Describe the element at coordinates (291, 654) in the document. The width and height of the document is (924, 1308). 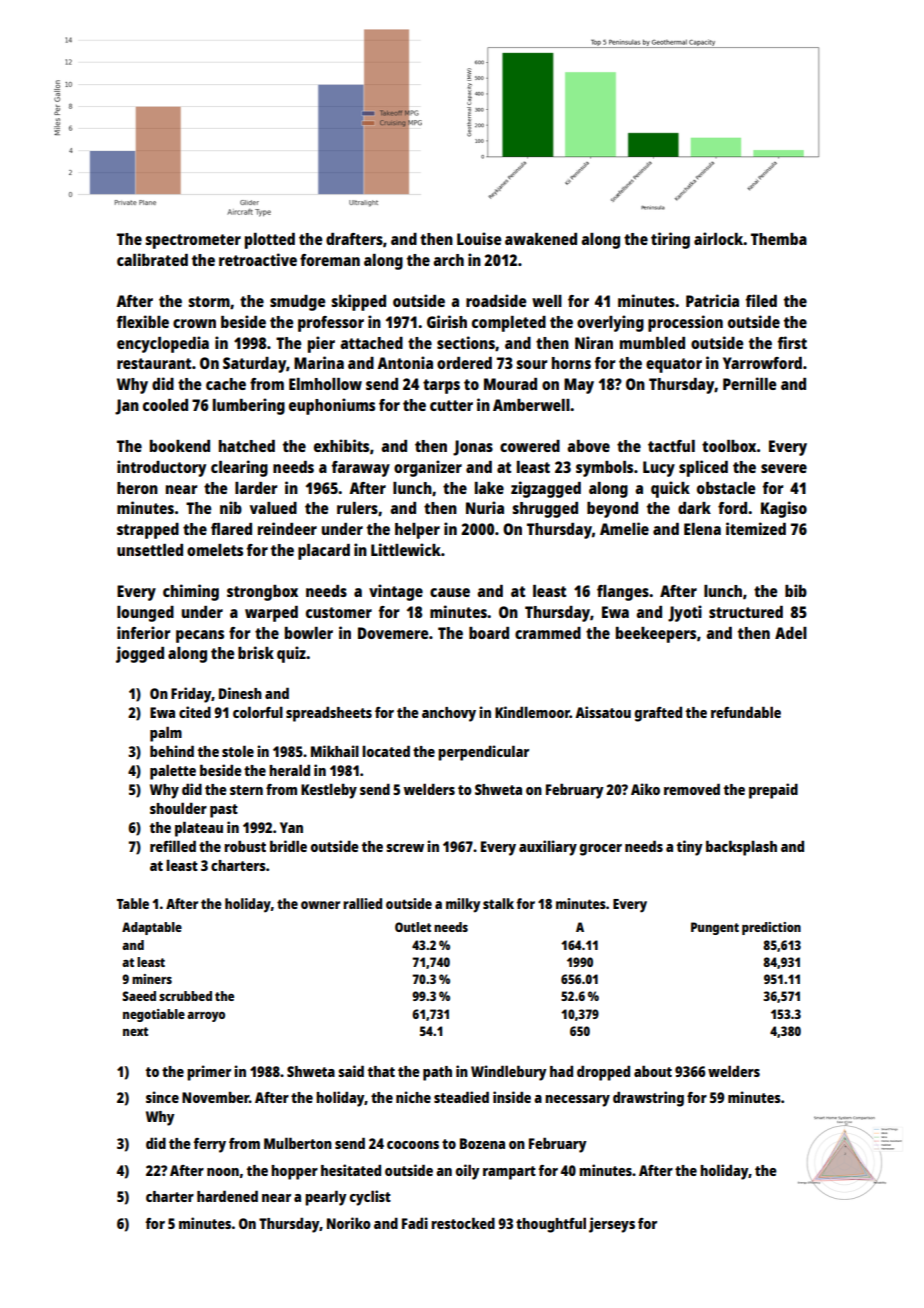
I see `quiz` at that location.
